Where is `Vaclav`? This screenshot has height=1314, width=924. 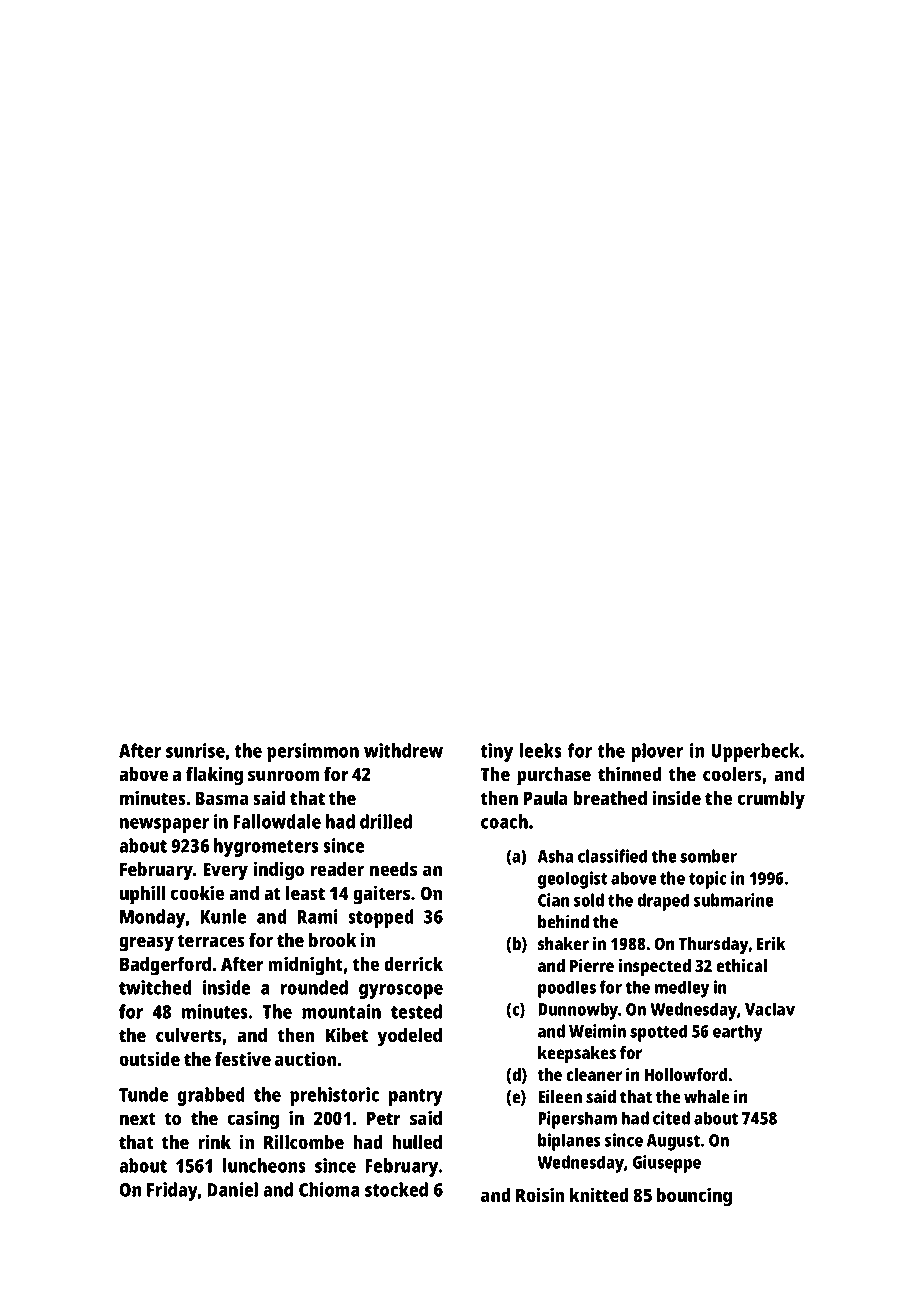
Vaclav is located at coordinates (770, 1009).
